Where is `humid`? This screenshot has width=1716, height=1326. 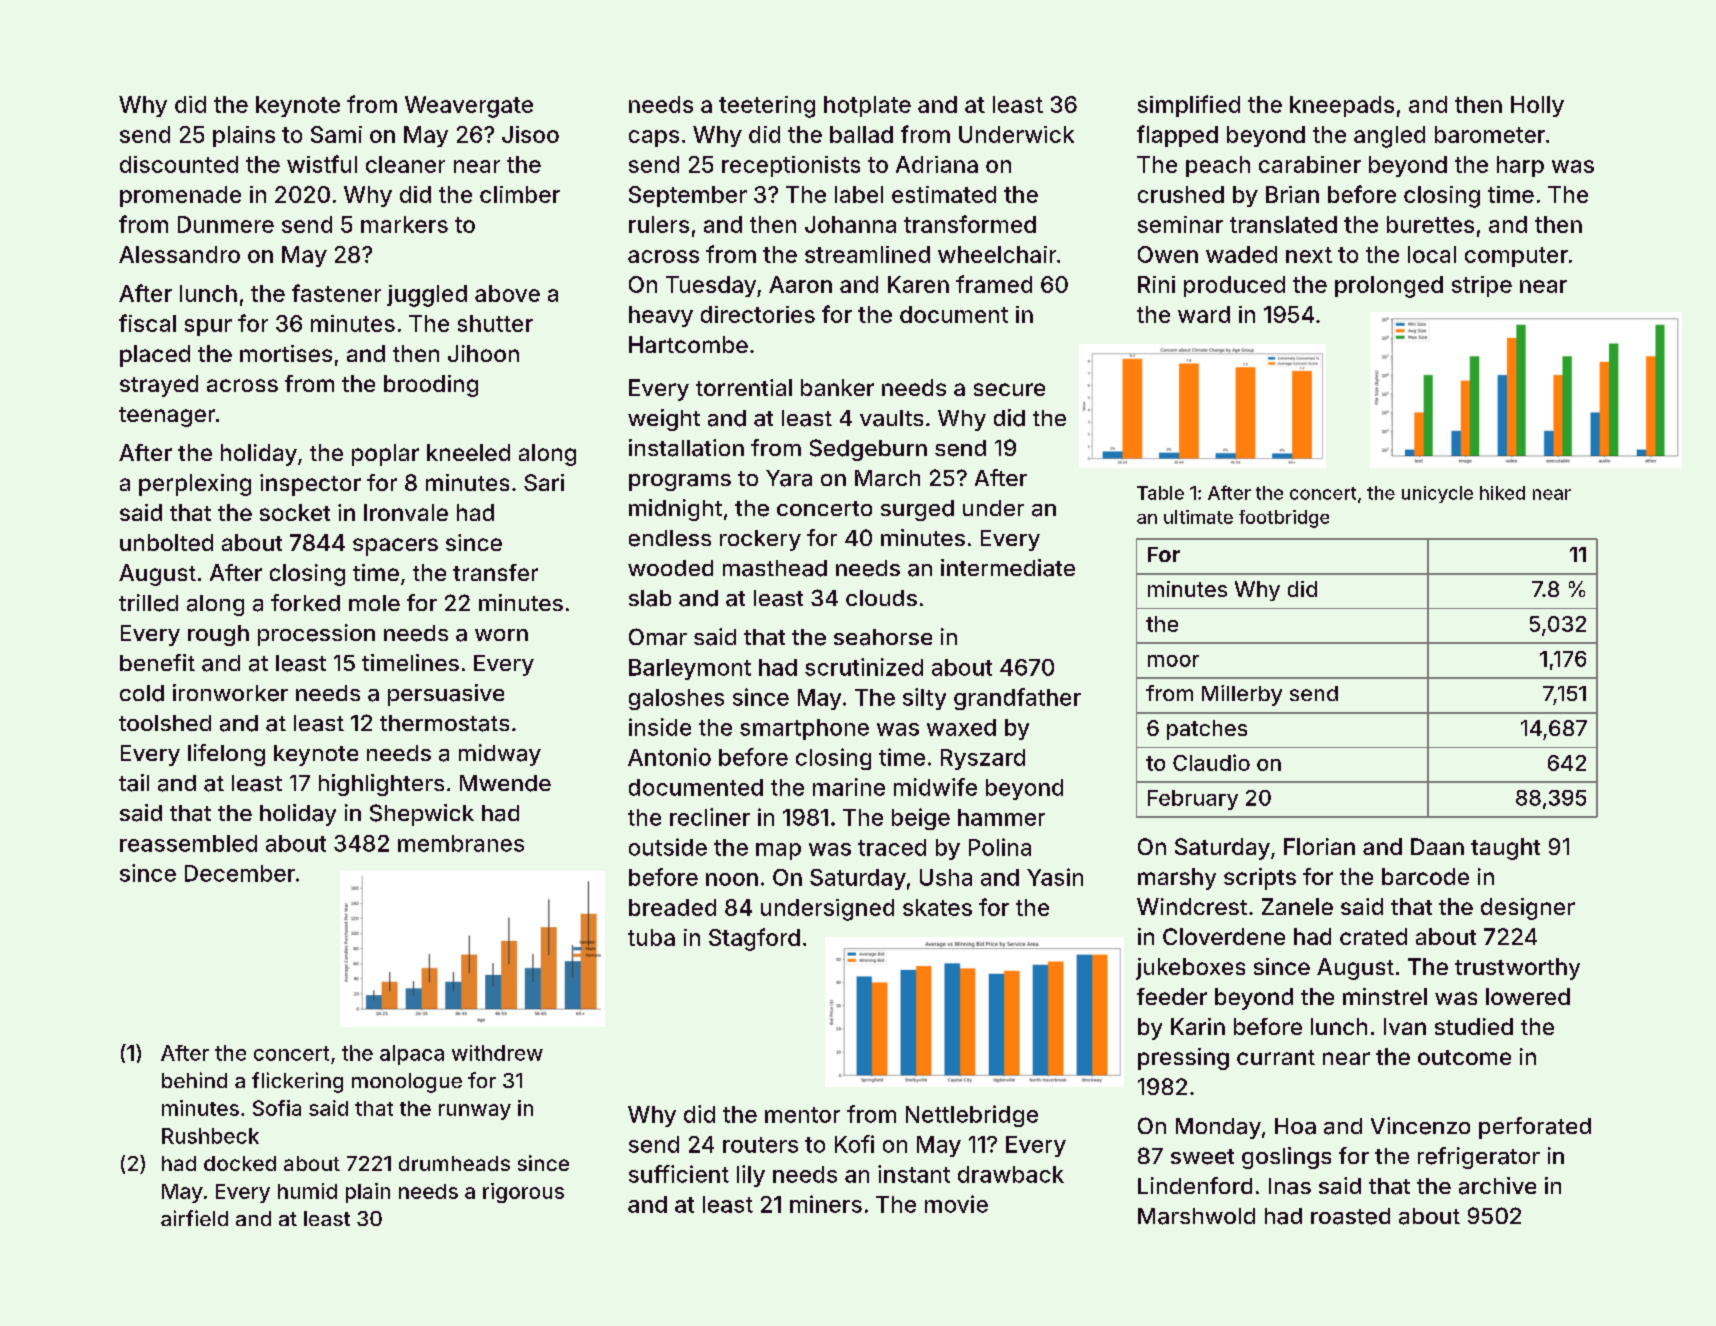 humid is located at coordinates (307, 1191).
